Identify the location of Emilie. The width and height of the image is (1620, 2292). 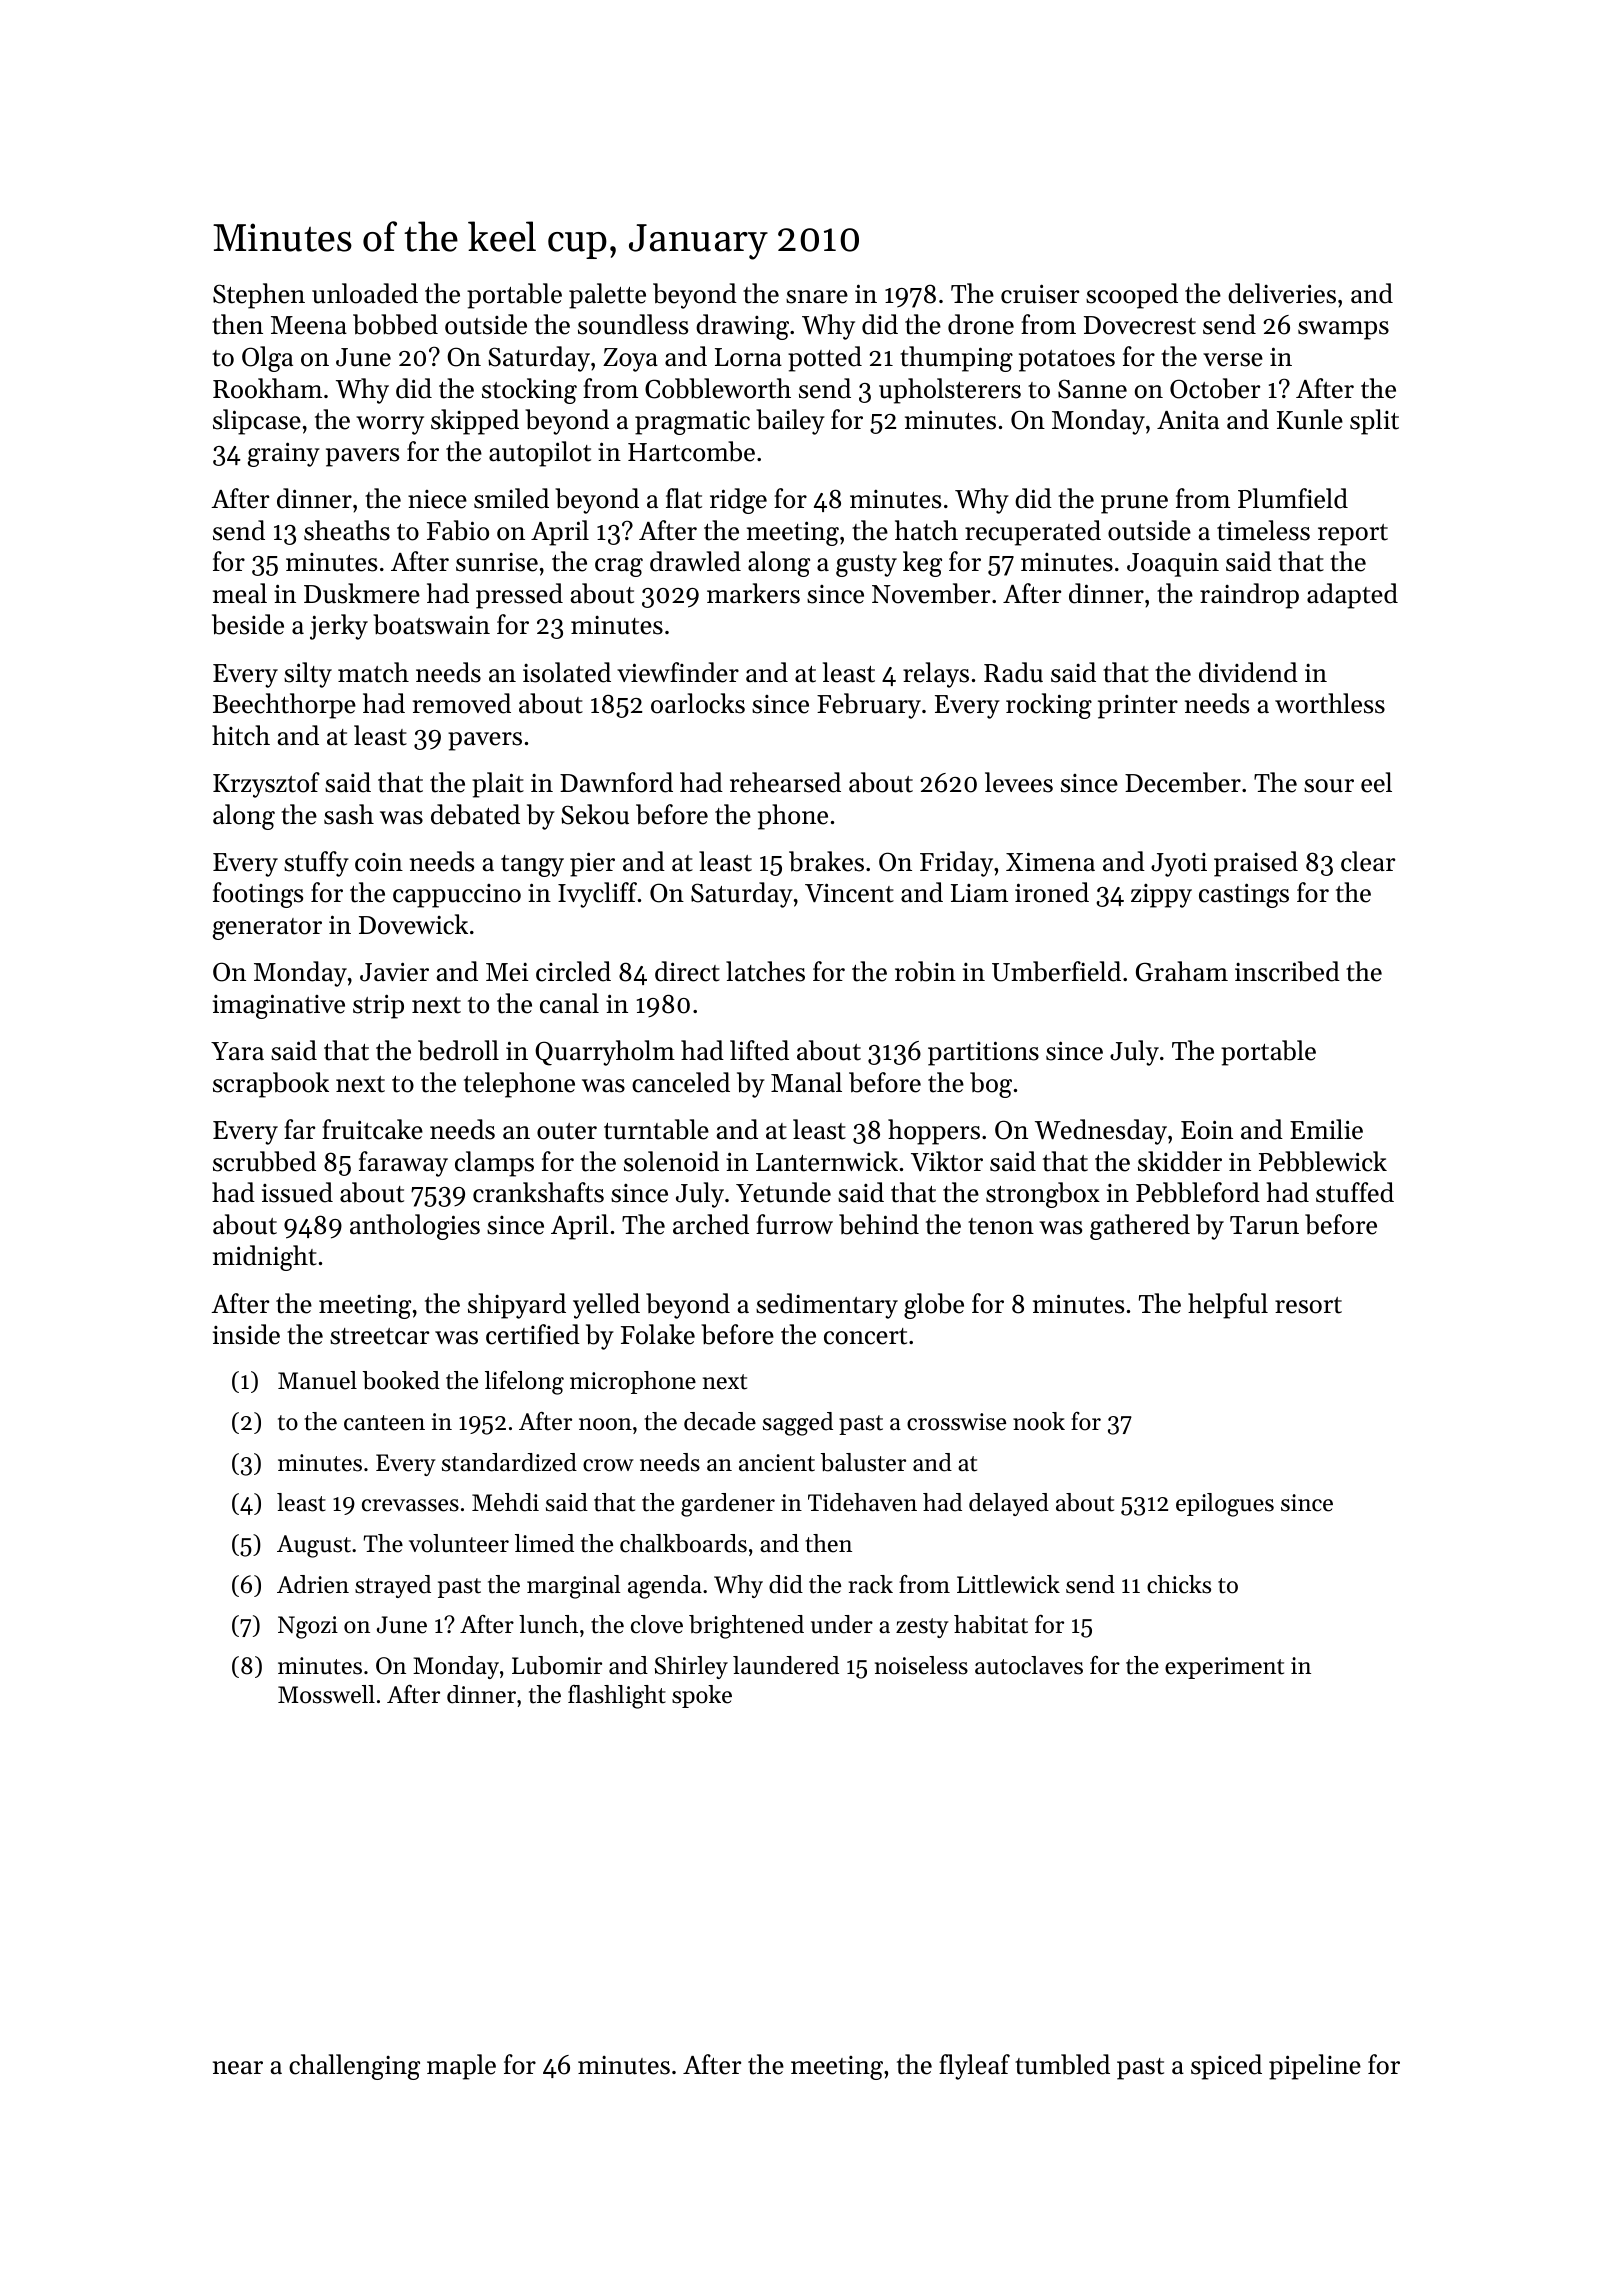
(1326, 1129).
